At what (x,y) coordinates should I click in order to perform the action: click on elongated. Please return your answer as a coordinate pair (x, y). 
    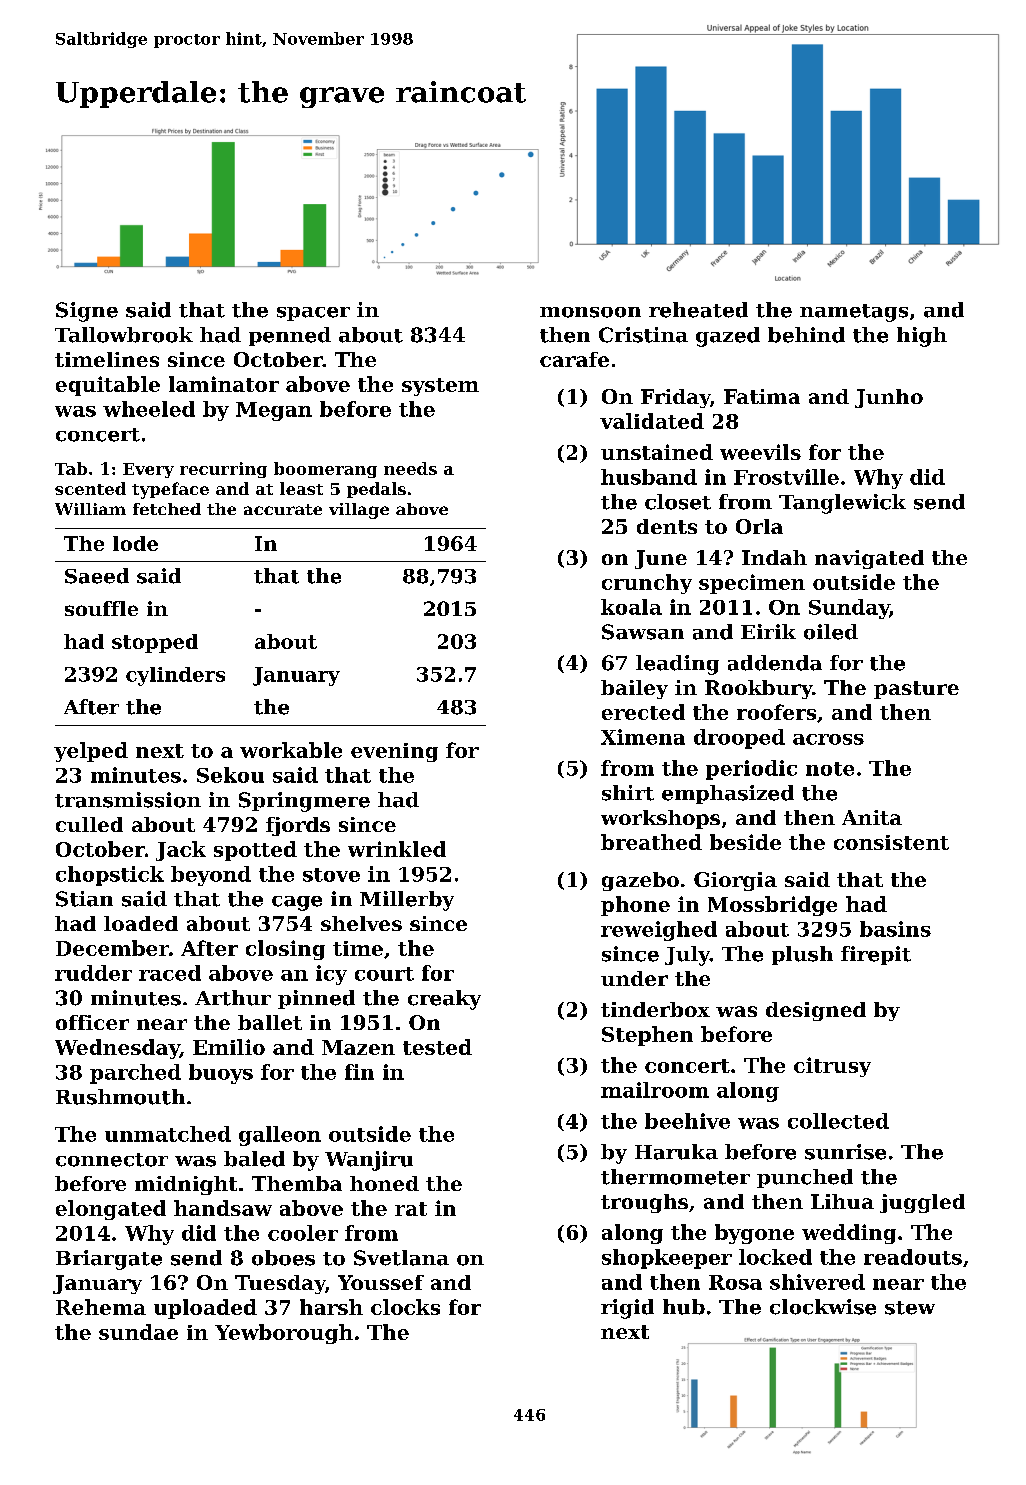
    Looking at the image, I should click on (111, 1210).
